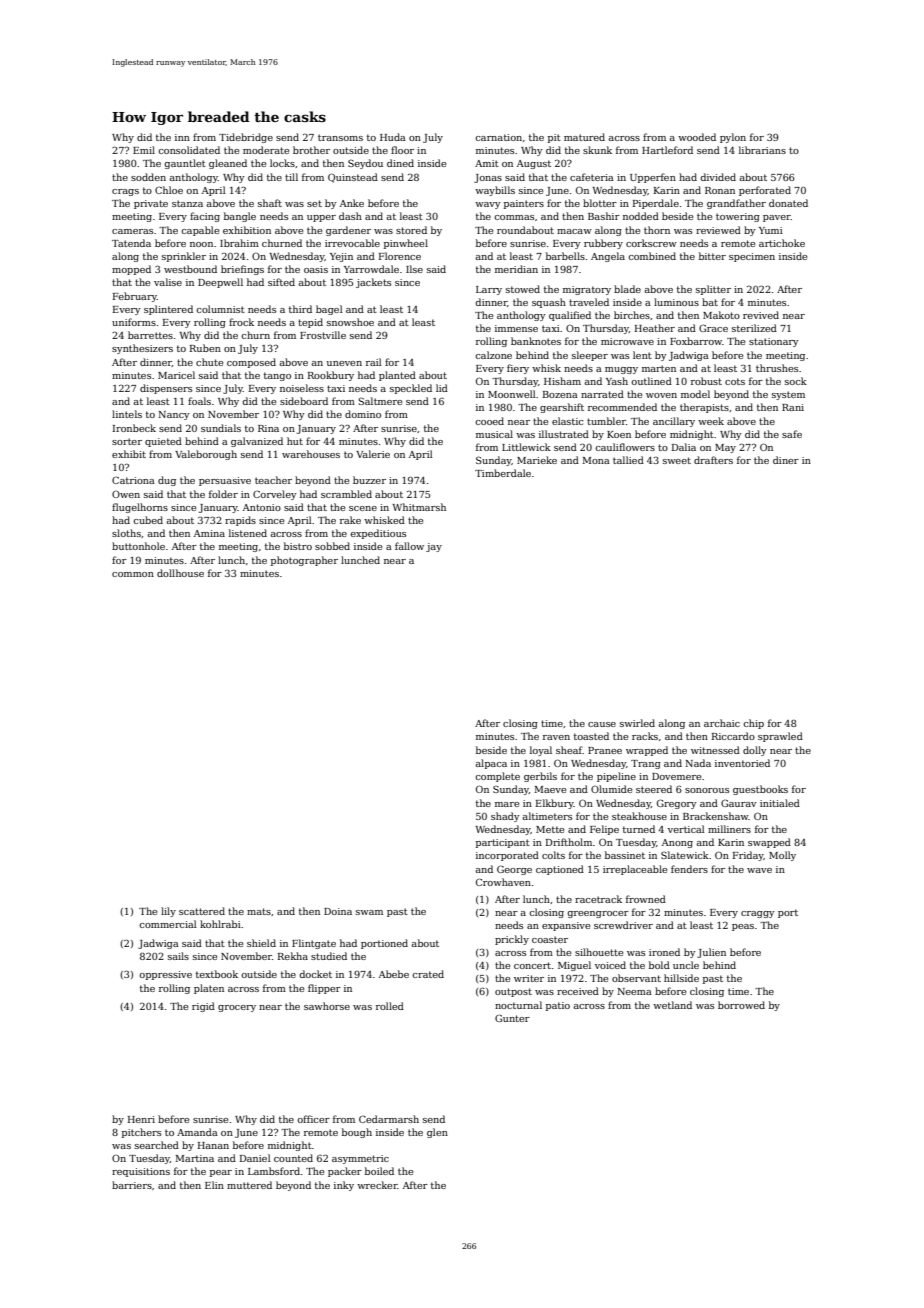 The image size is (924, 1308). I want to click on irrevocable, so click(352, 243).
